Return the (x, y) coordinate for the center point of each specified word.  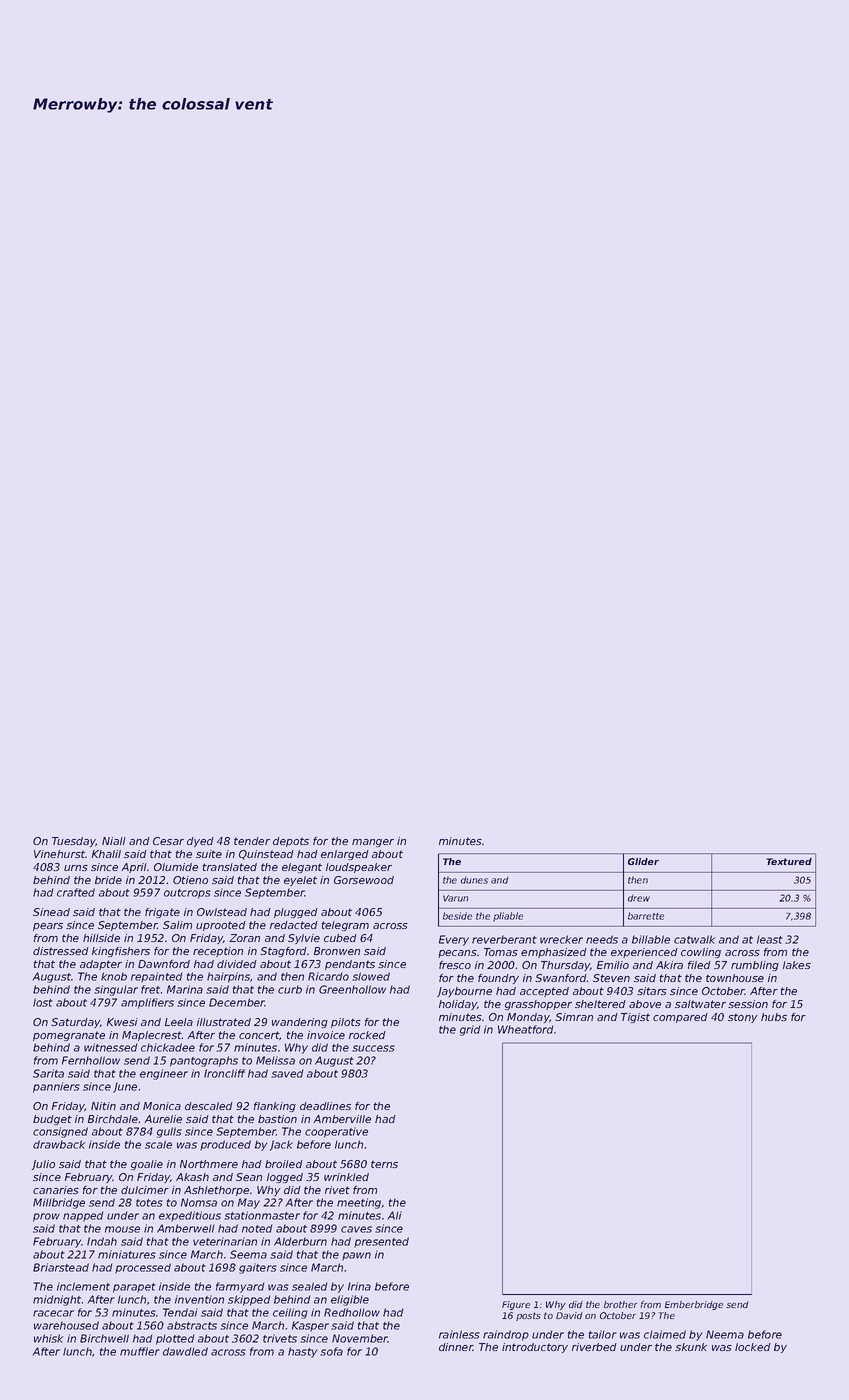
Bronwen (337, 951)
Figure (516, 1305)
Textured (789, 861)
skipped (249, 1300)
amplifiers (147, 1003)
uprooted (221, 926)
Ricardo (328, 976)
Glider (643, 861)
